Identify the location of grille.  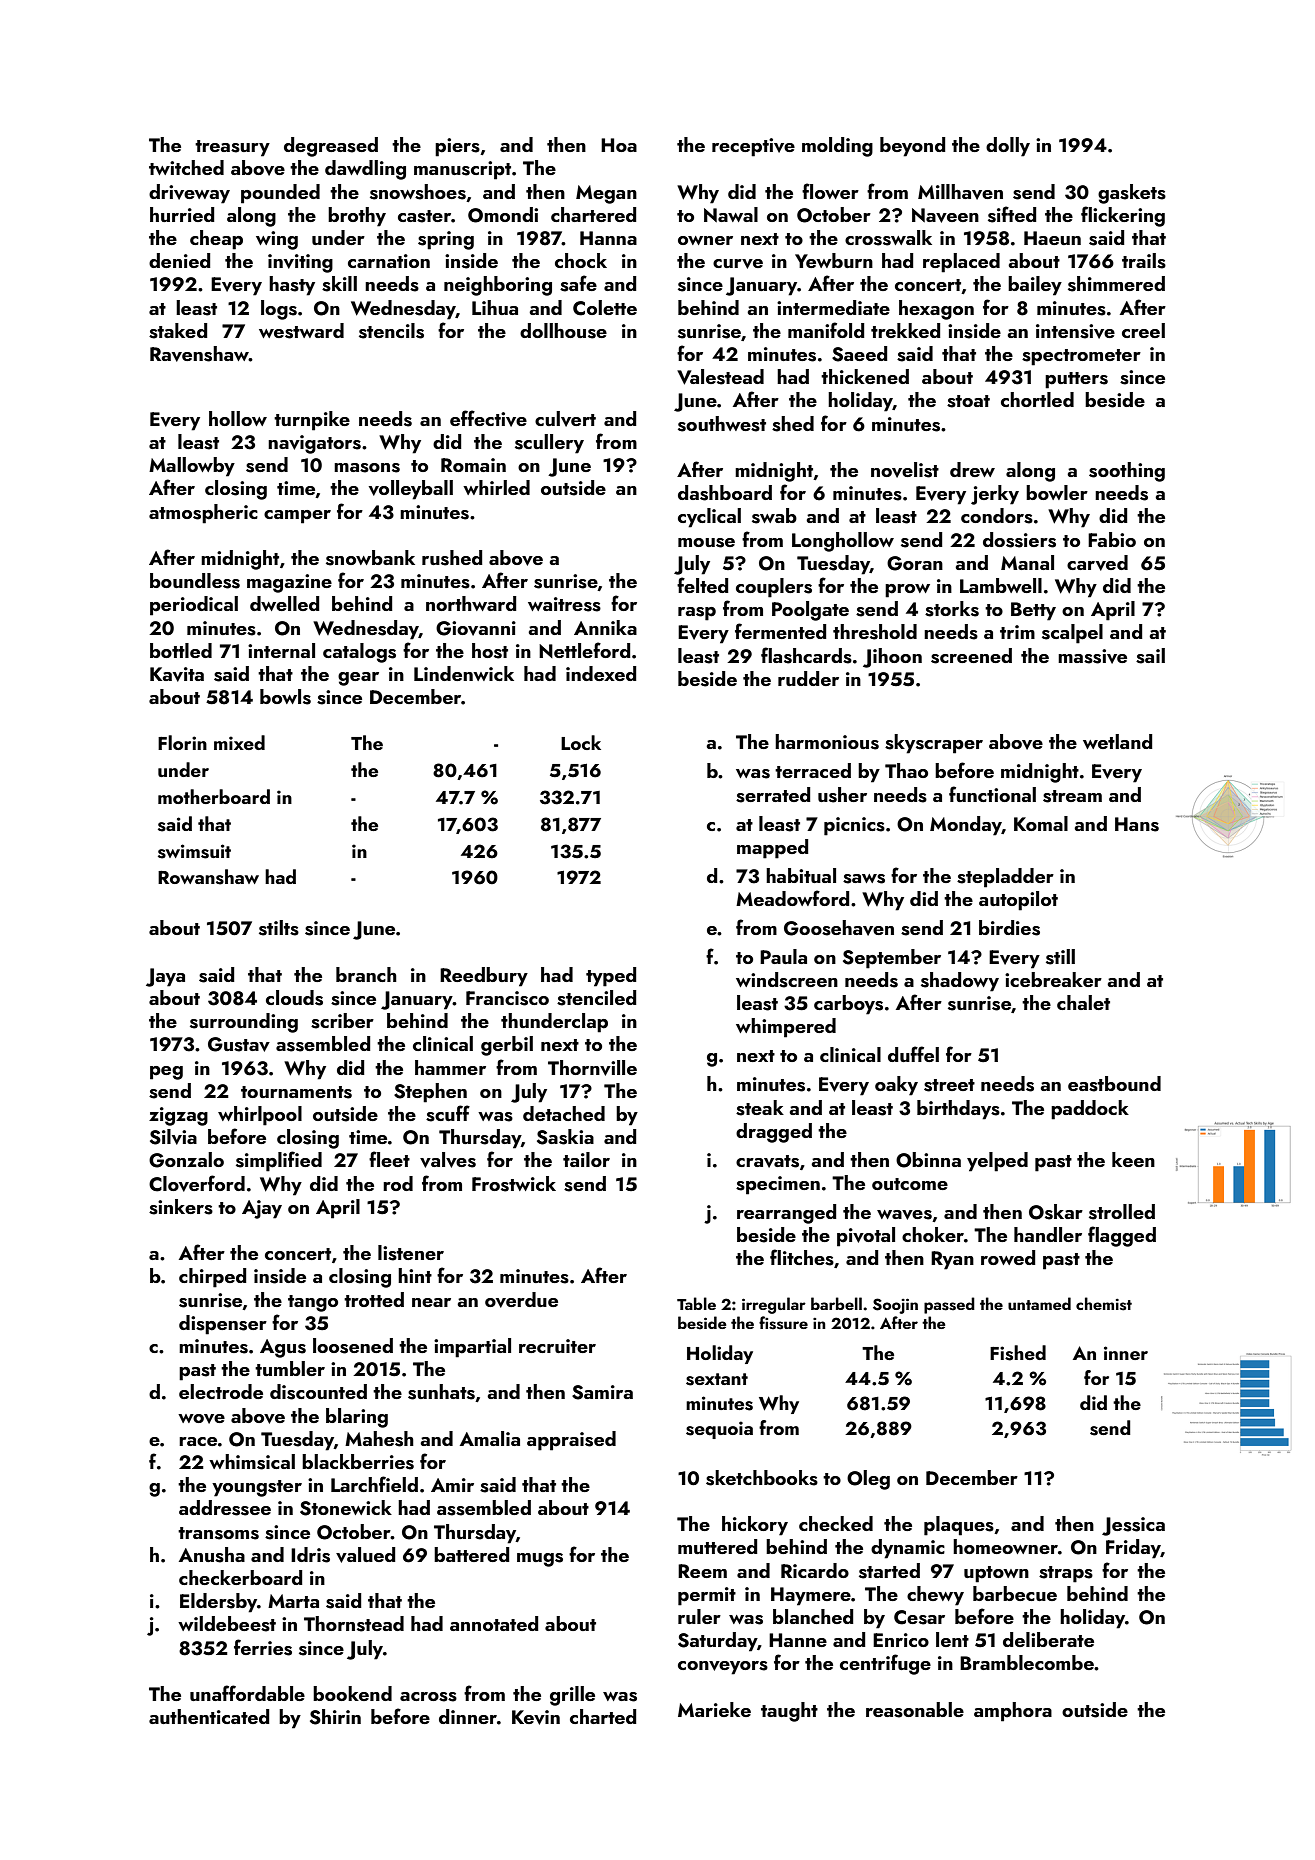
(572, 1696).
